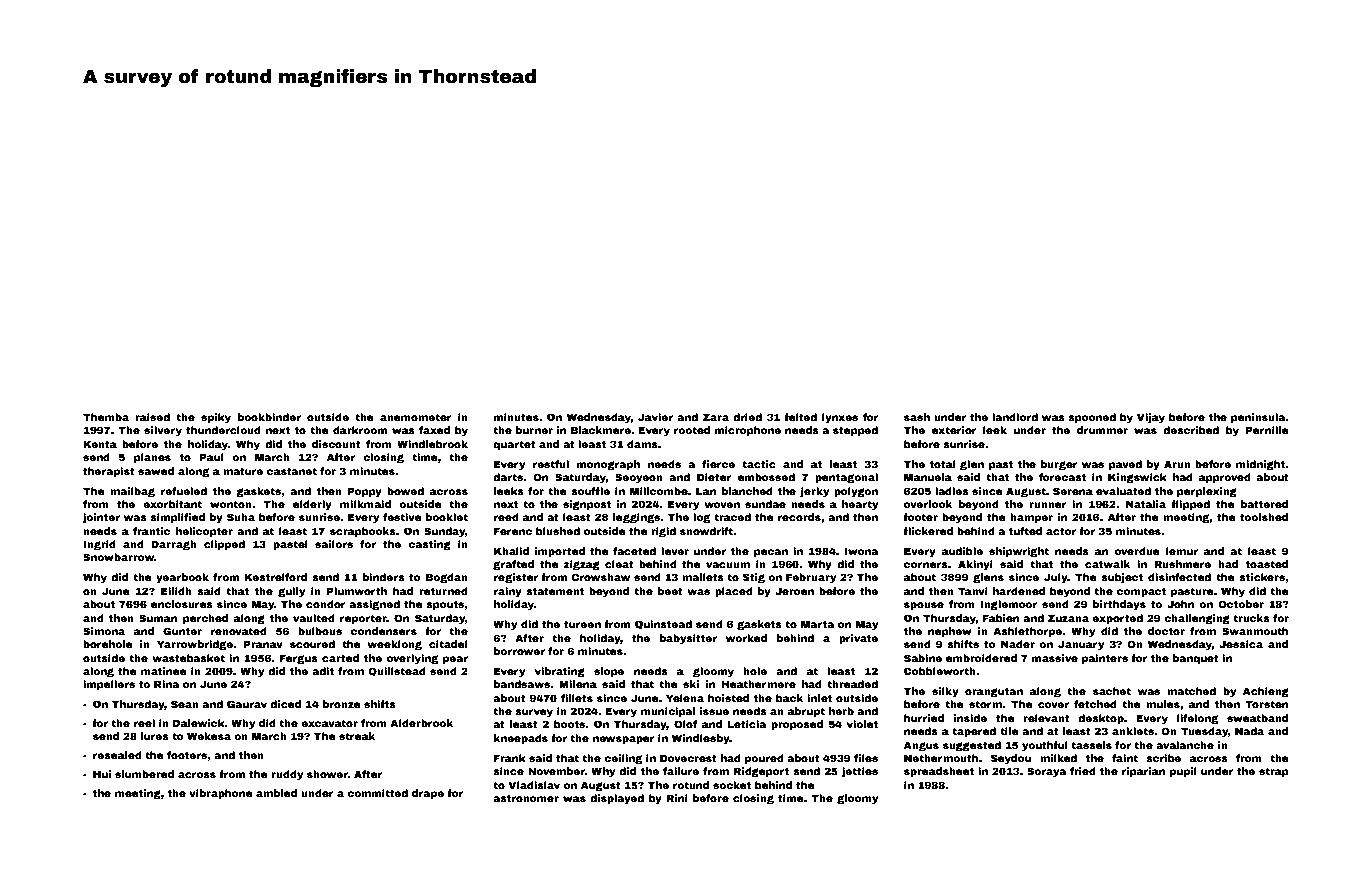 This page has width=1372, height=887. What do you see at coordinates (655, 417) in the page?
I see `Javier` at bounding box center [655, 417].
